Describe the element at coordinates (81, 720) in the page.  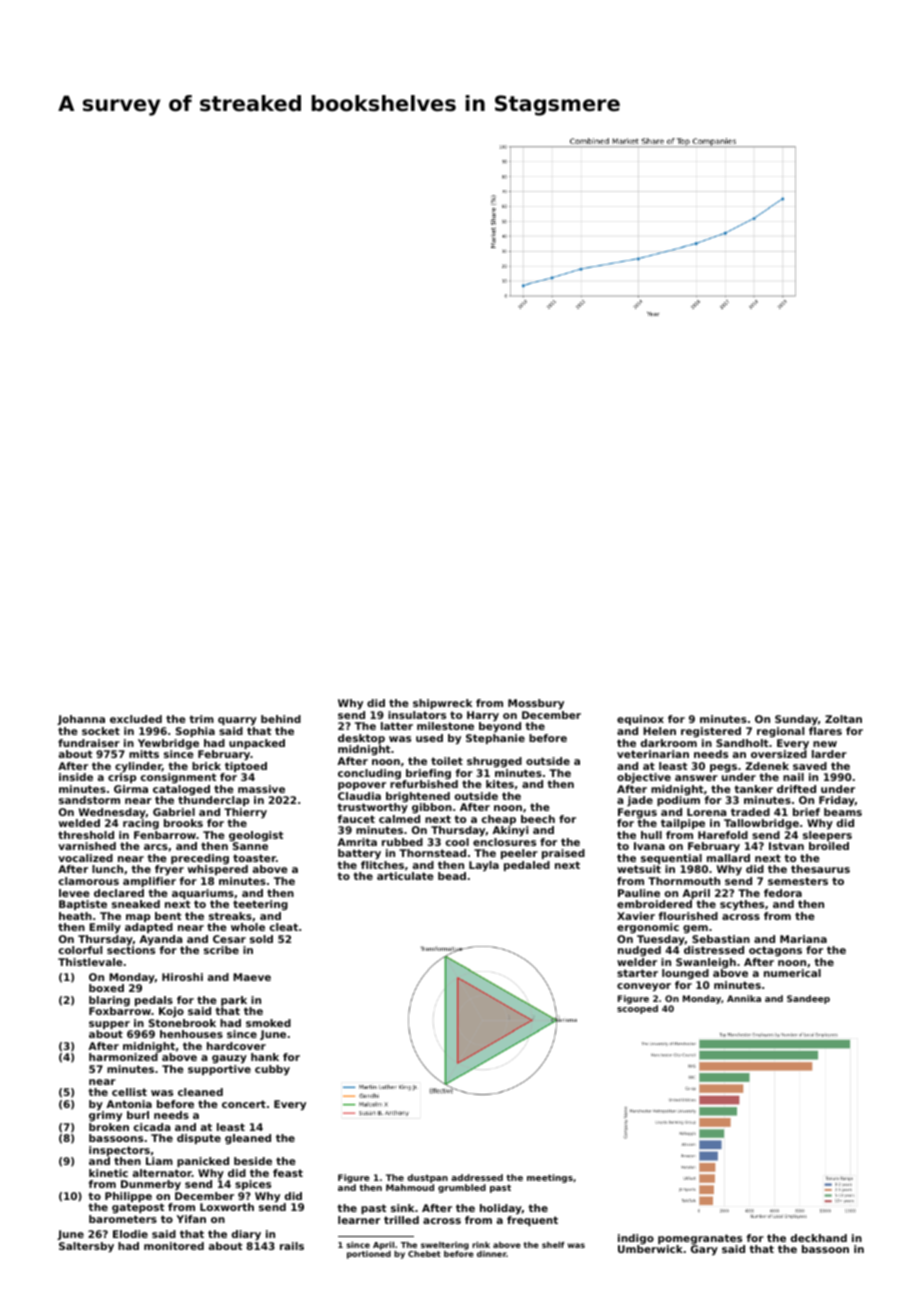
I see `Johanna` at that location.
